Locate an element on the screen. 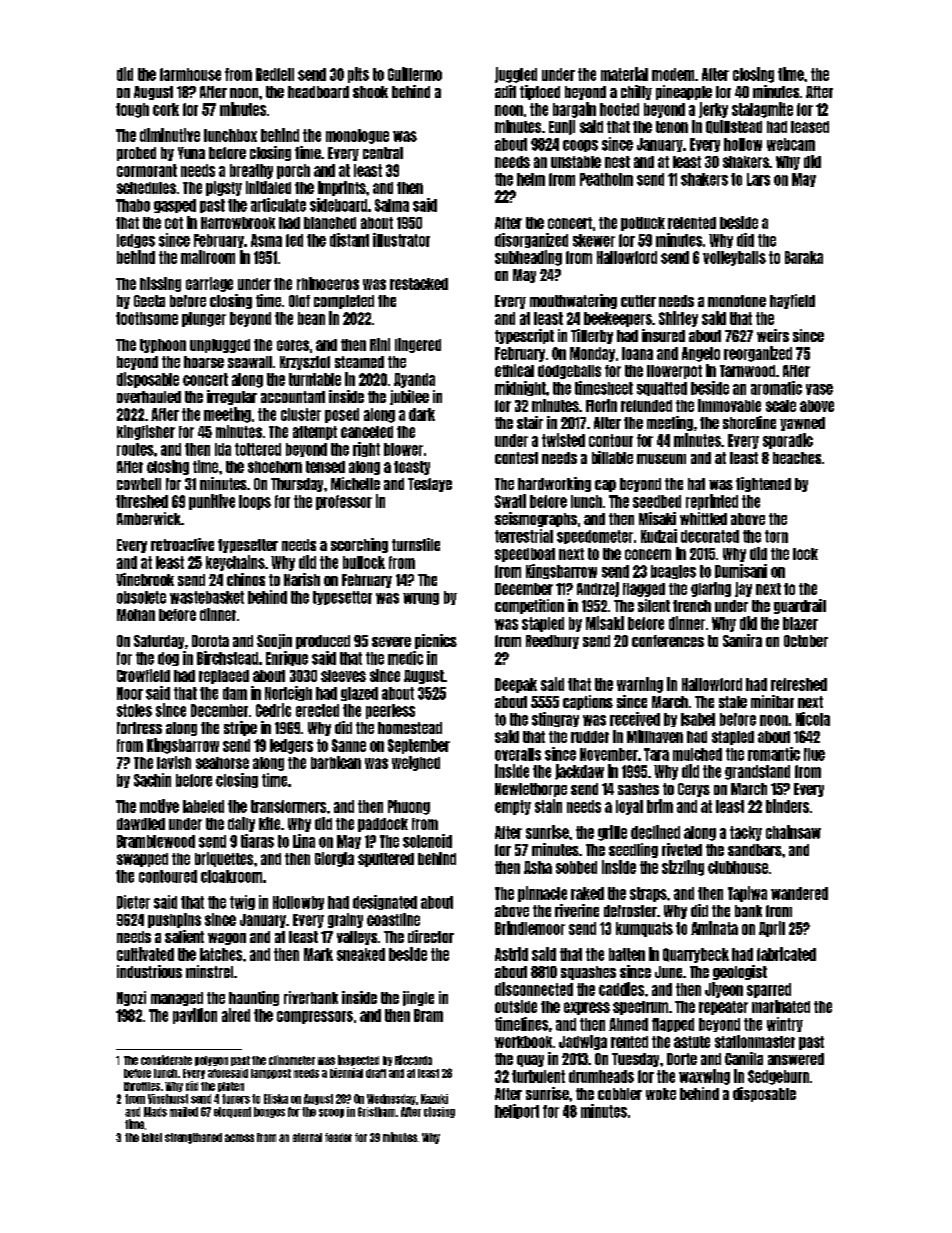 The height and width of the screenshot is (1233, 952). Ida is located at coordinates (223, 449).
